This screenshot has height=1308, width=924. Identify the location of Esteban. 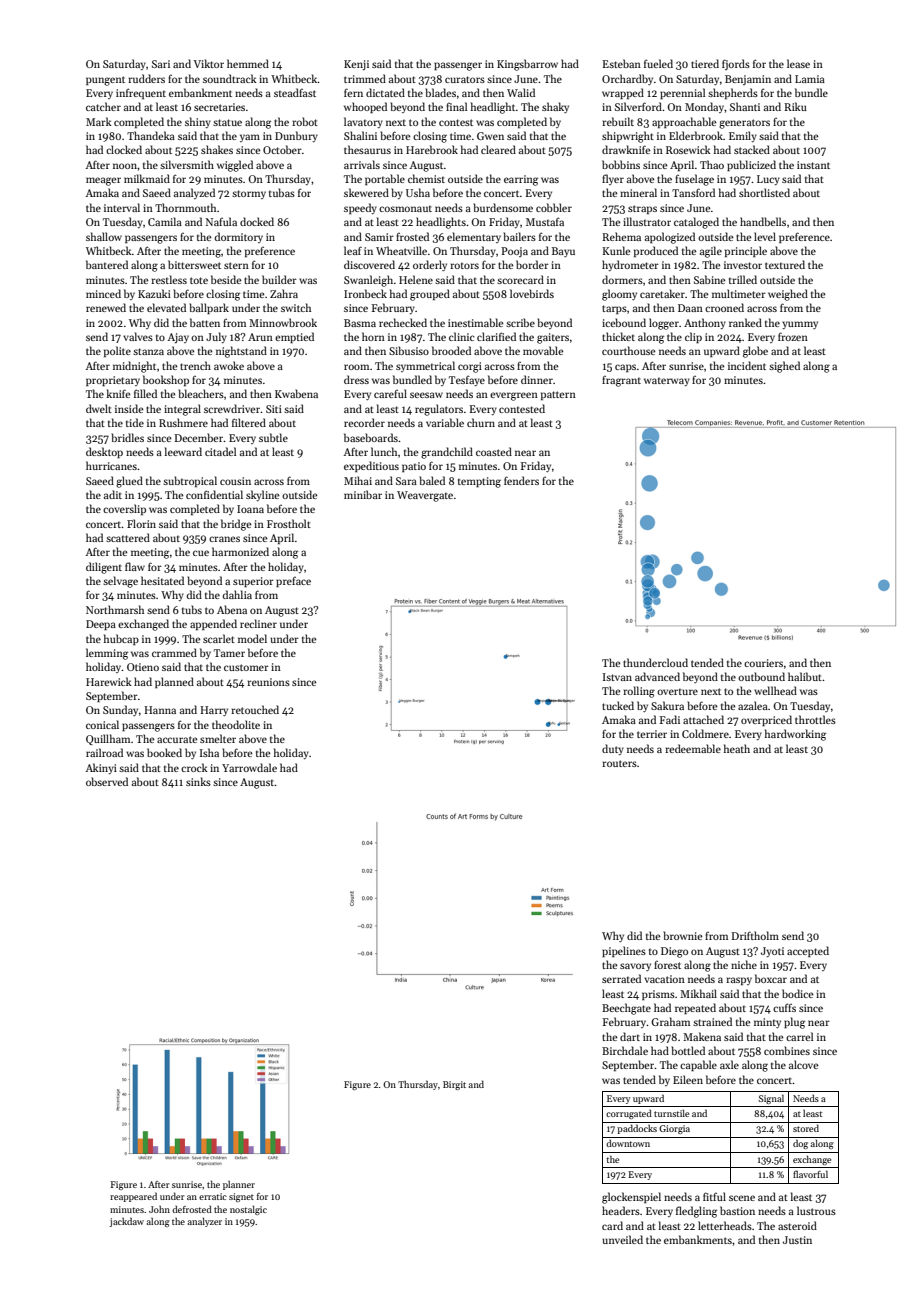
(622, 63).
